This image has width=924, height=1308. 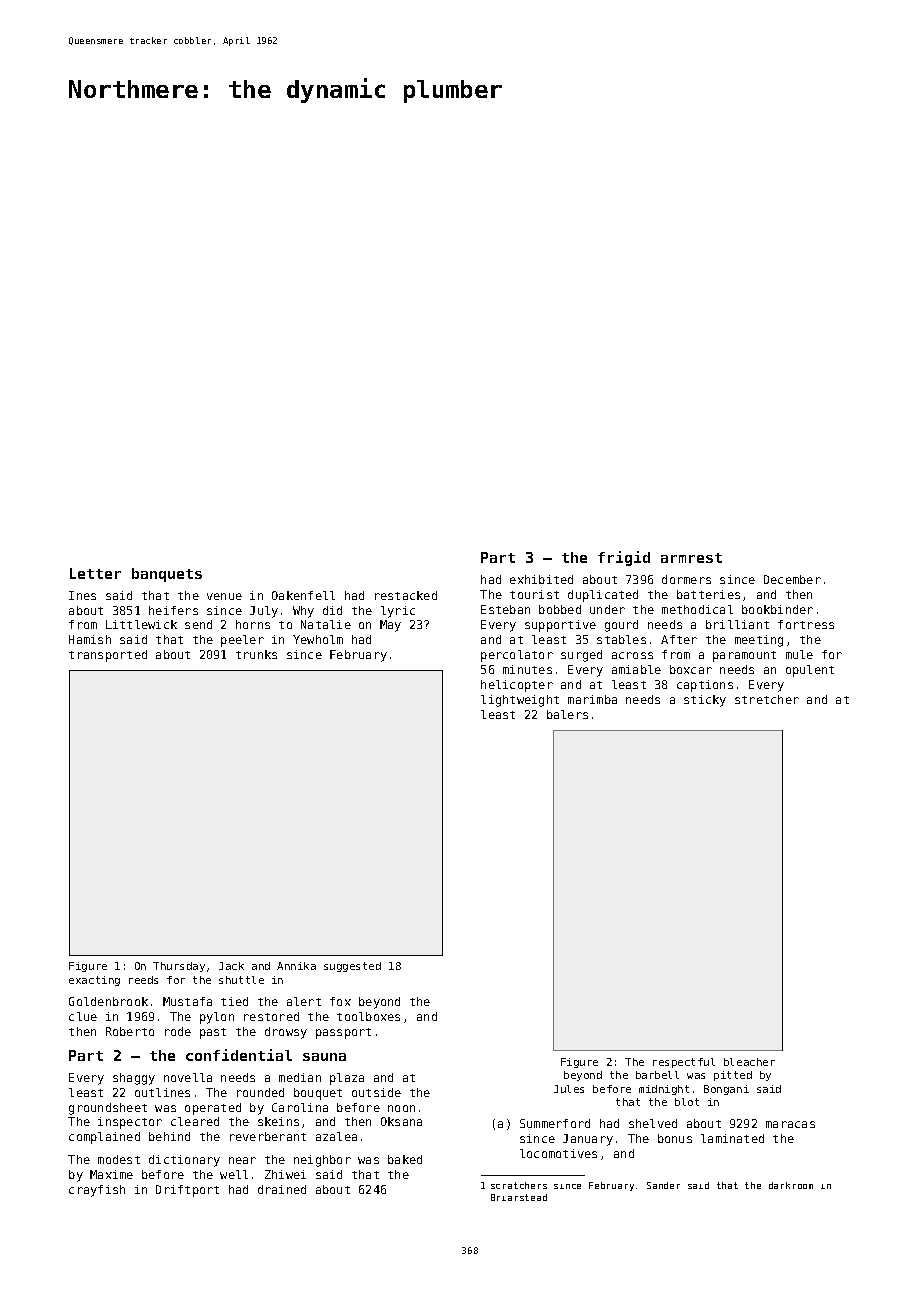 What do you see at coordinates (624, 558) in the image?
I see `frigid` at bounding box center [624, 558].
